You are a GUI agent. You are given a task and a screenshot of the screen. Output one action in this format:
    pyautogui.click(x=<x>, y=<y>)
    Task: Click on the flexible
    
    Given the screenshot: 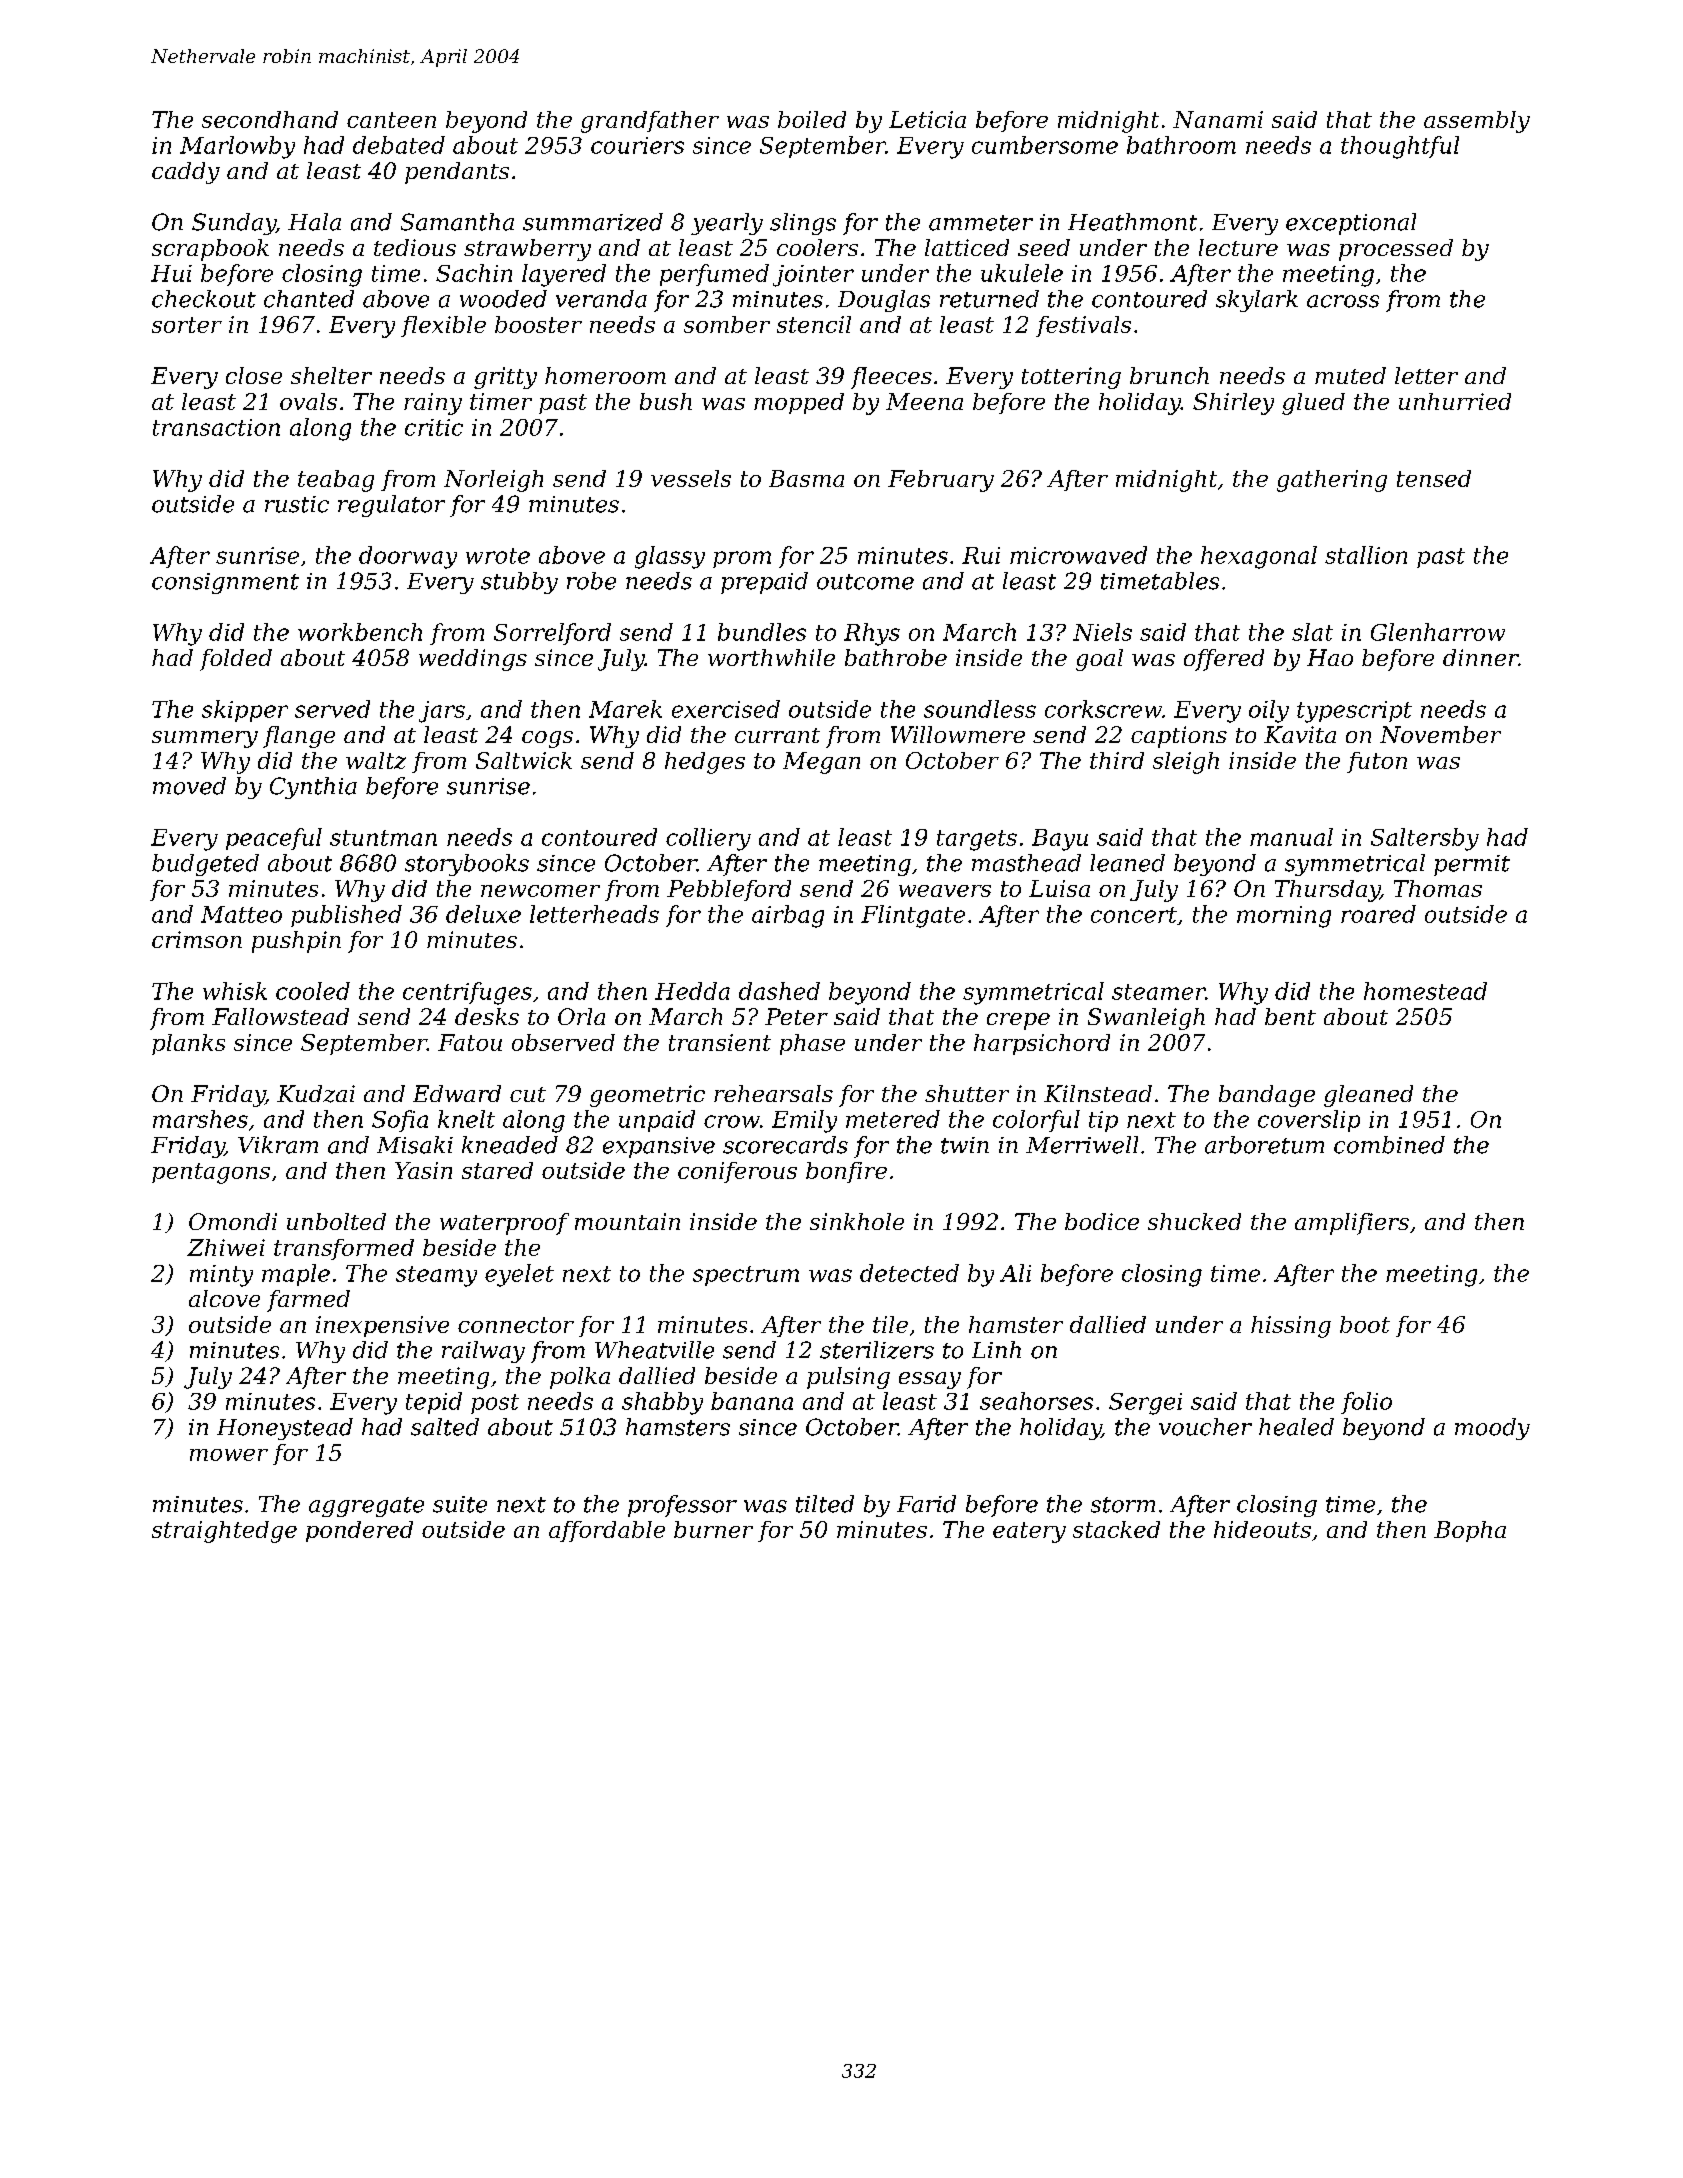 What is the action you would take?
    pyautogui.click(x=443, y=326)
